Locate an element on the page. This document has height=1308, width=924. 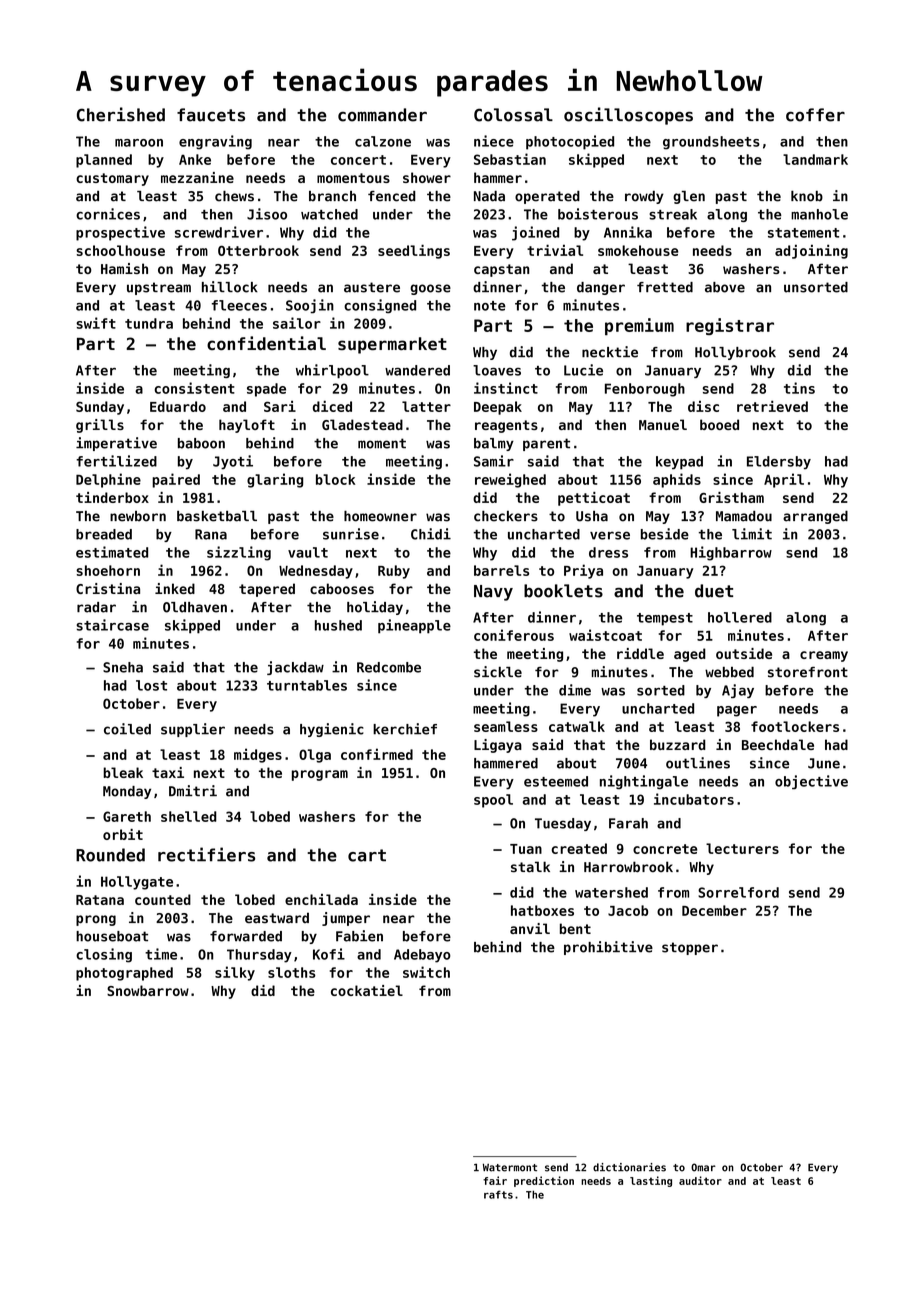
turntables is located at coordinates (307, 685).
